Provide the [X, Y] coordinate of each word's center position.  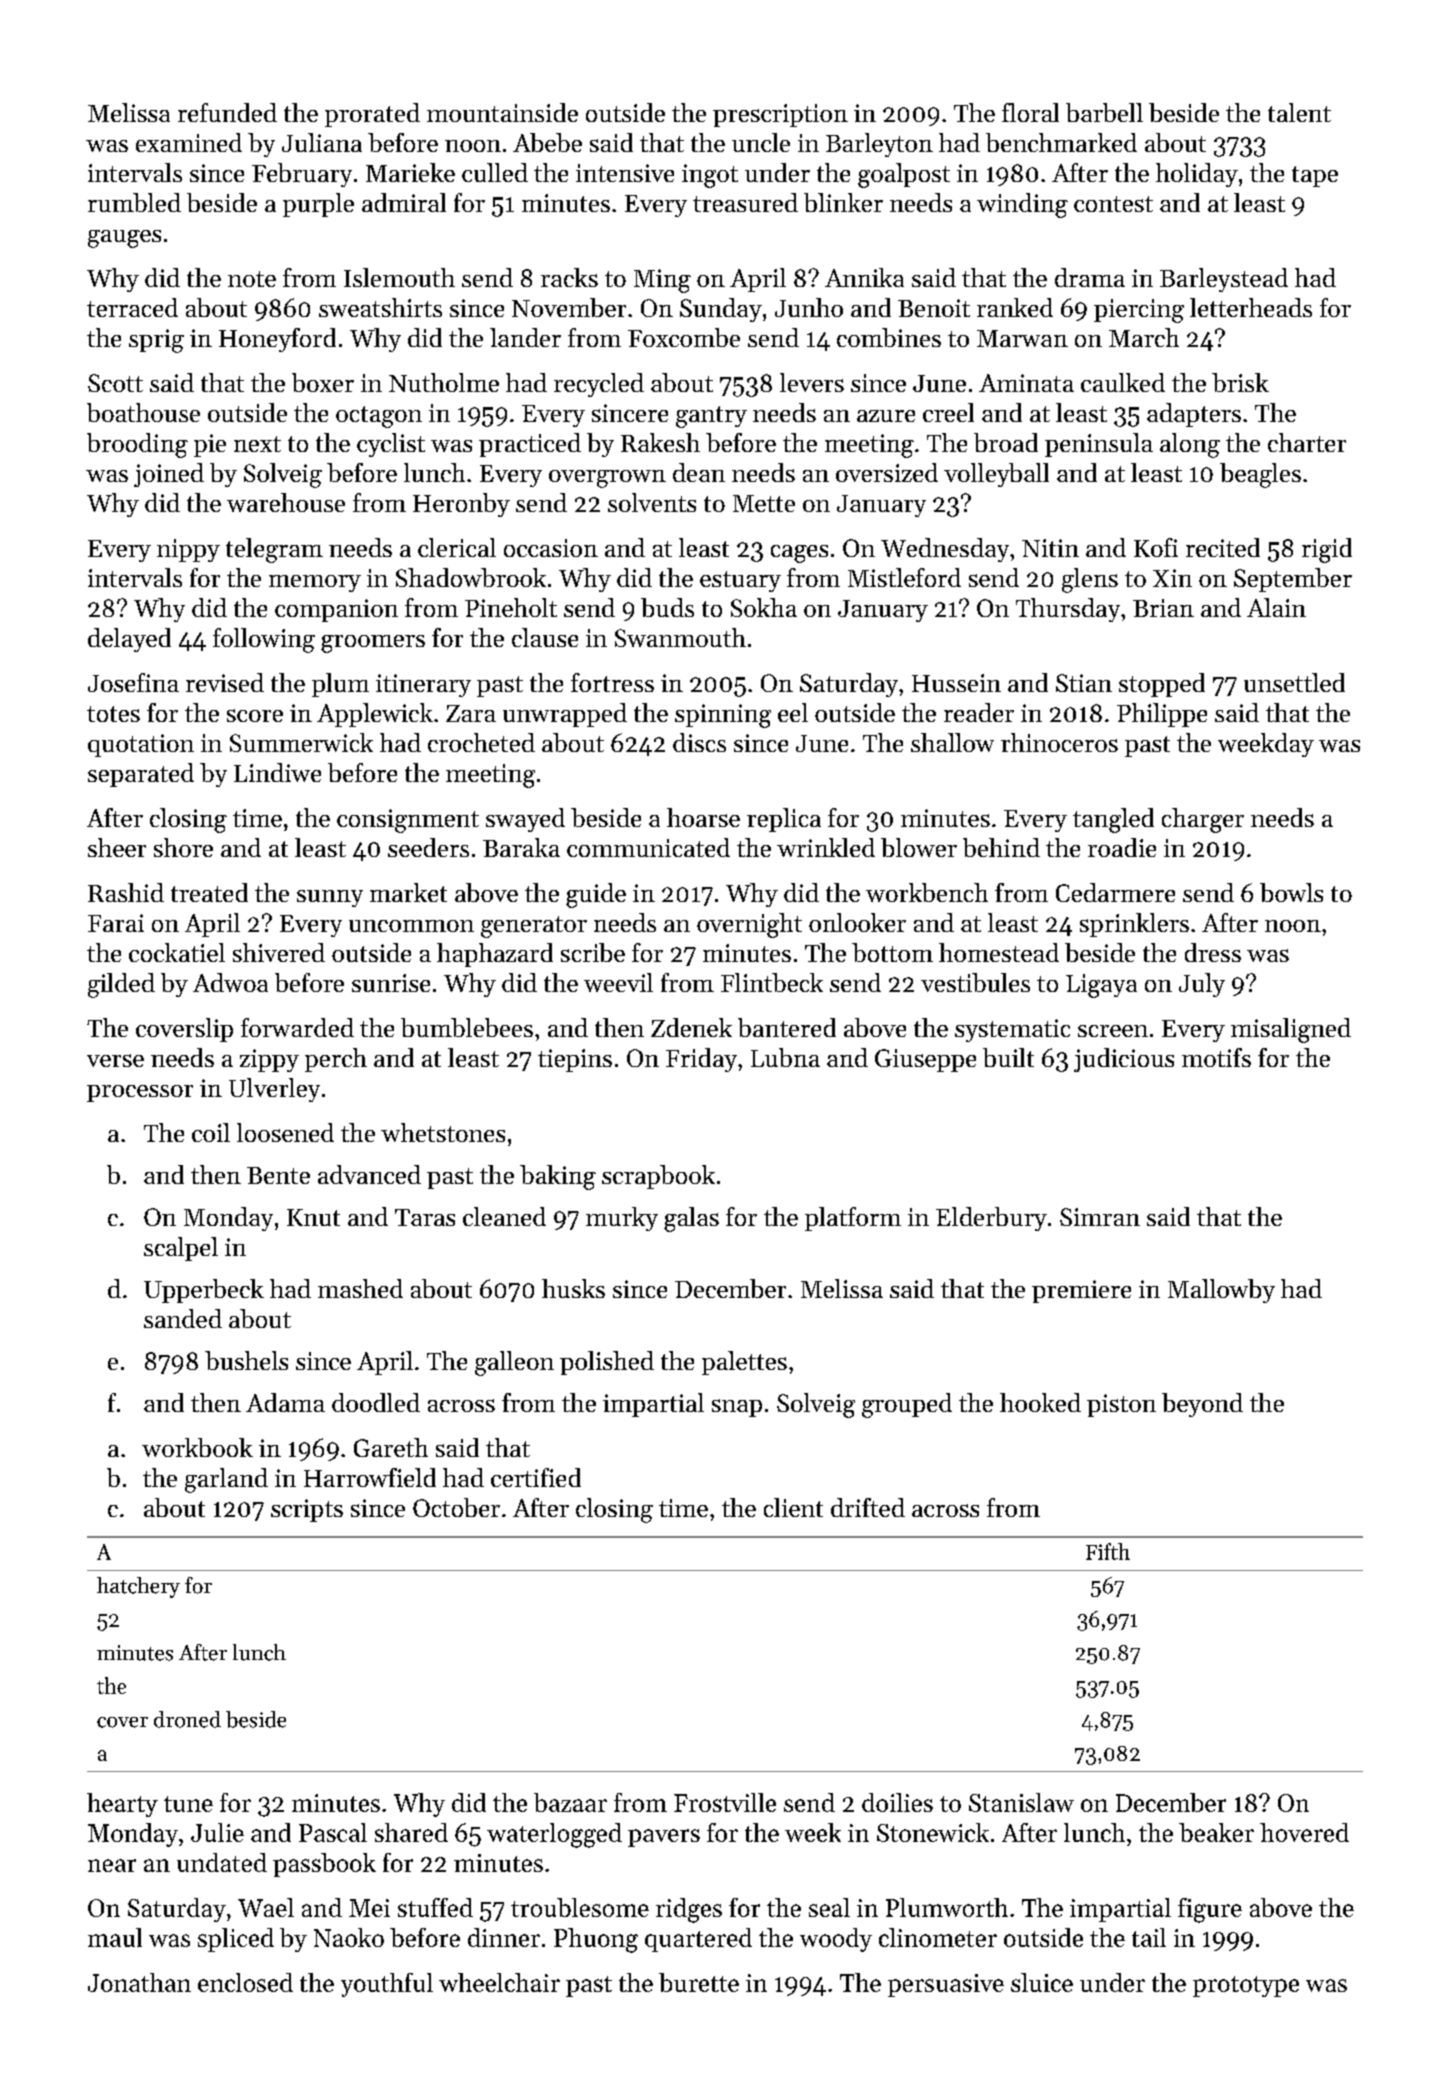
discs [699, 742]
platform [853, 1219]
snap [737, 1408]
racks [569, 277]
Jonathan [139, 1982]
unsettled [1294, 682]
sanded [183, 1318]
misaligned [1291, 1030]
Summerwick [301, 742]
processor [140, 1093]
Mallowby [1221, 1291]
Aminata [1026, 383]
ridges [689, 1910]
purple [318, 205]
